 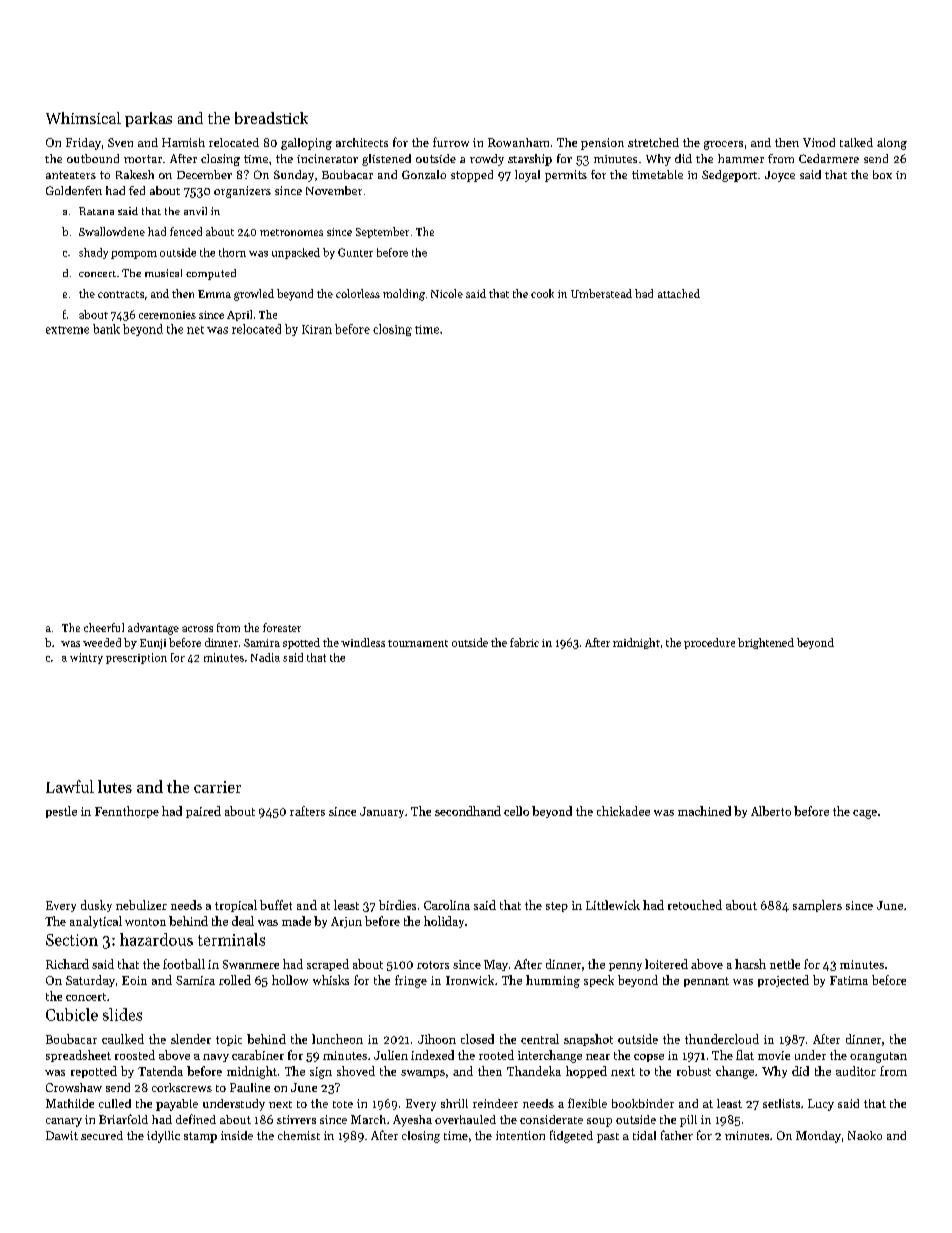 I want to click on stretched, so click(x=653, y=142).
